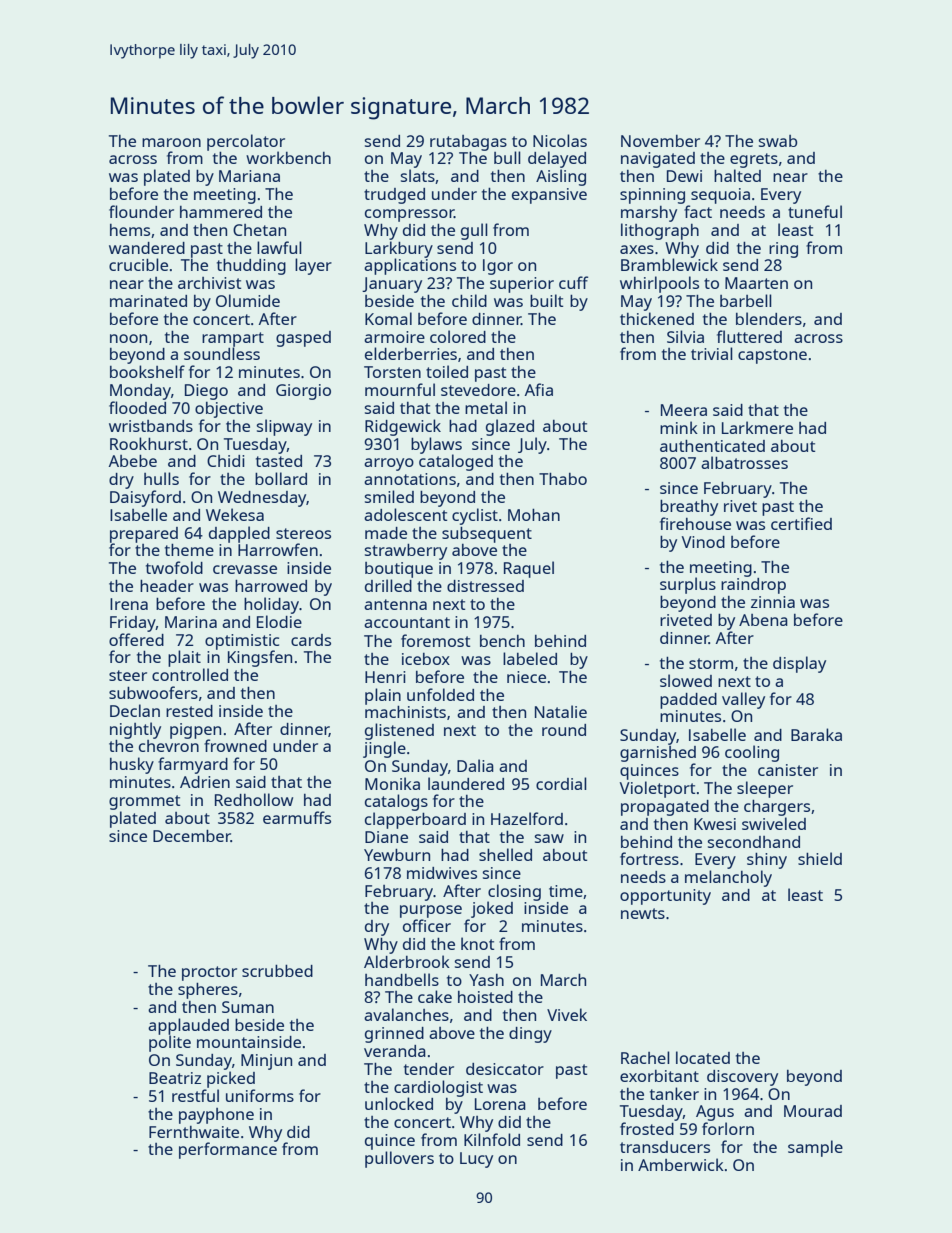 The image size is (952, 1233). I want to click on closing, so click(514, 892).
